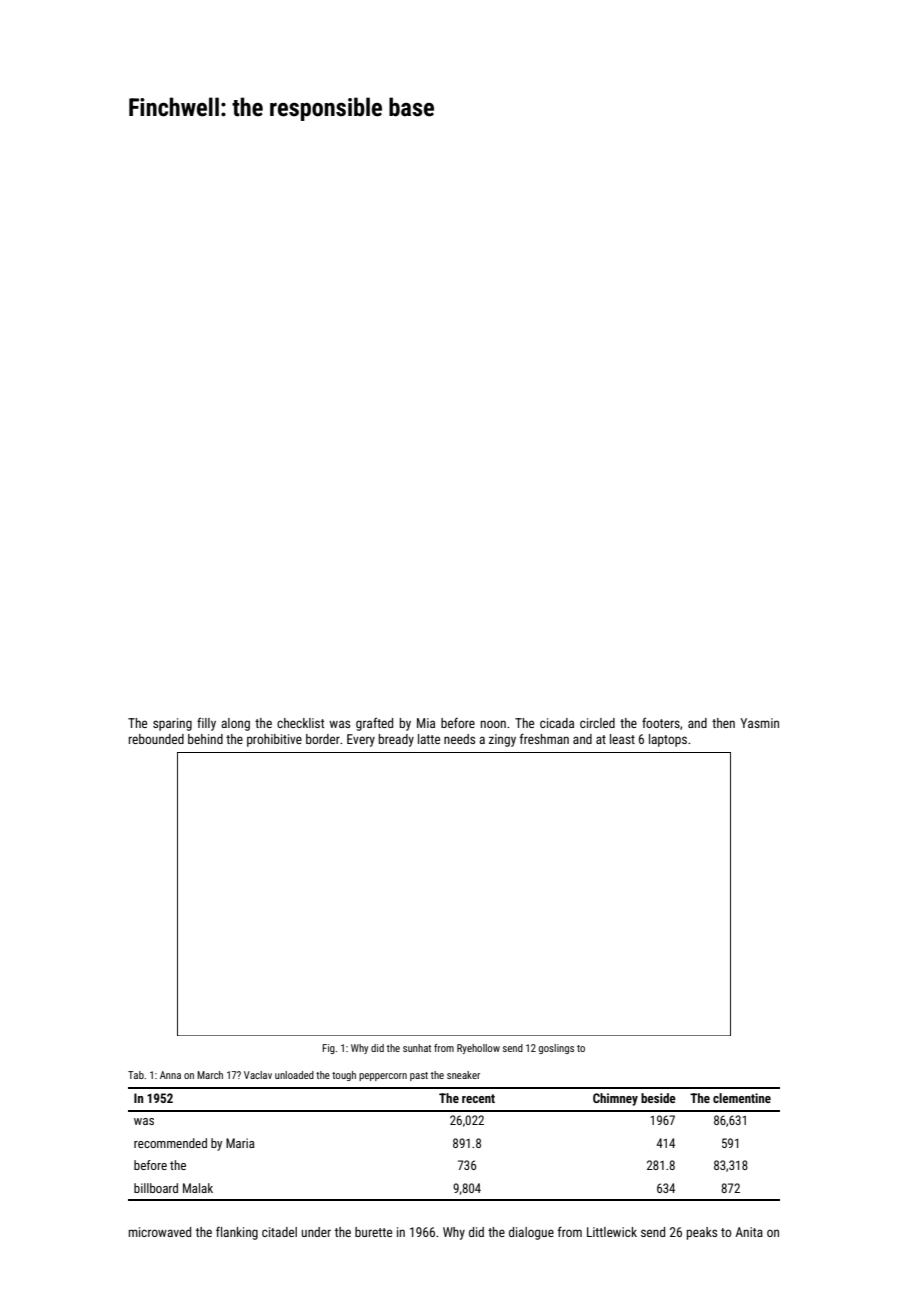 This screenshot has height=1316, width=908. I want to click on Maria, so click(240, 1143).
